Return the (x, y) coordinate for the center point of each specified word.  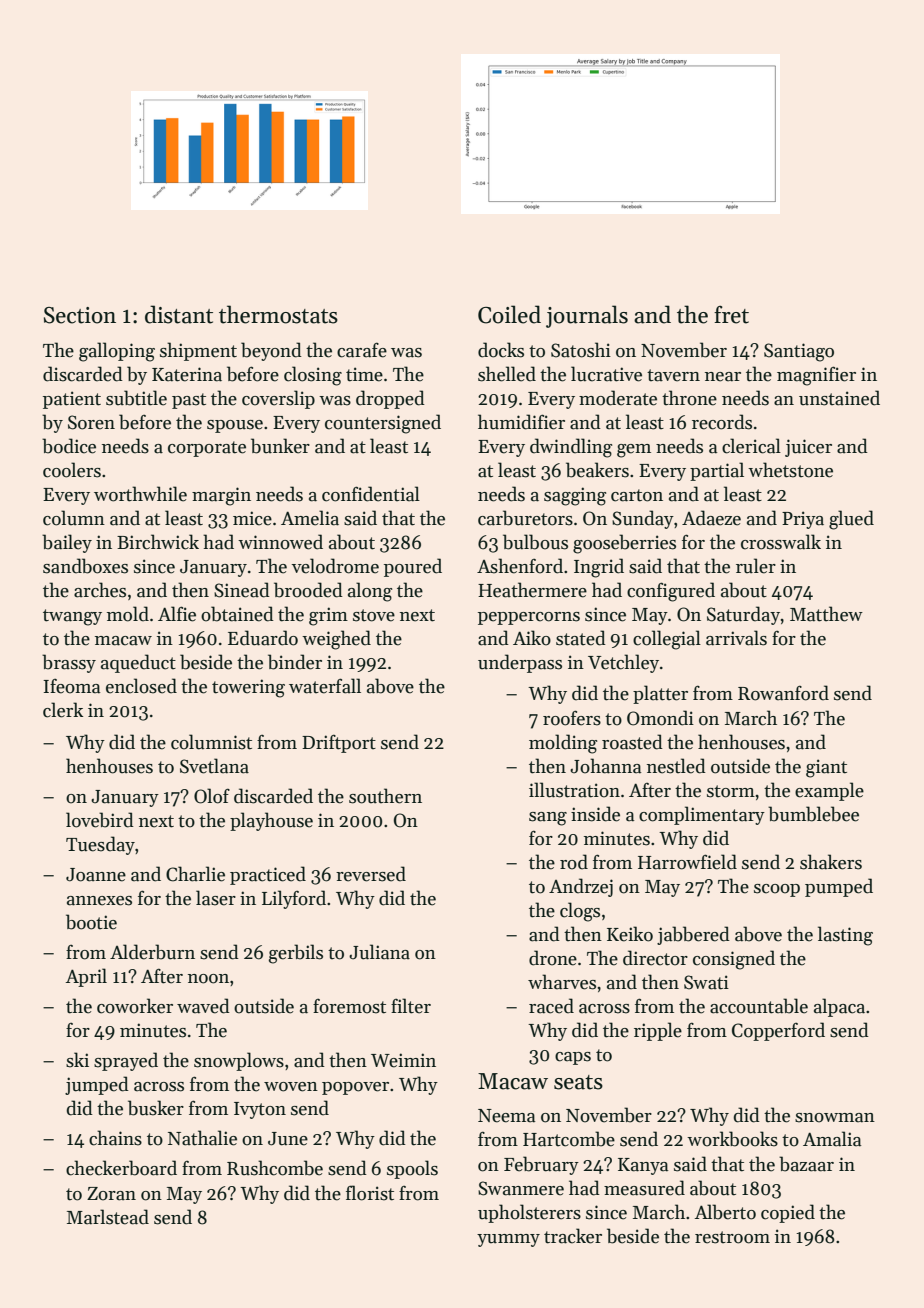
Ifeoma (71, 686)
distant (179, 314)
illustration (574, 790)
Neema (506, 1116)
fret (731, 315)
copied (788, 1213)
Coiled (509, 314)
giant (826, 768)
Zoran (111, 1194)
